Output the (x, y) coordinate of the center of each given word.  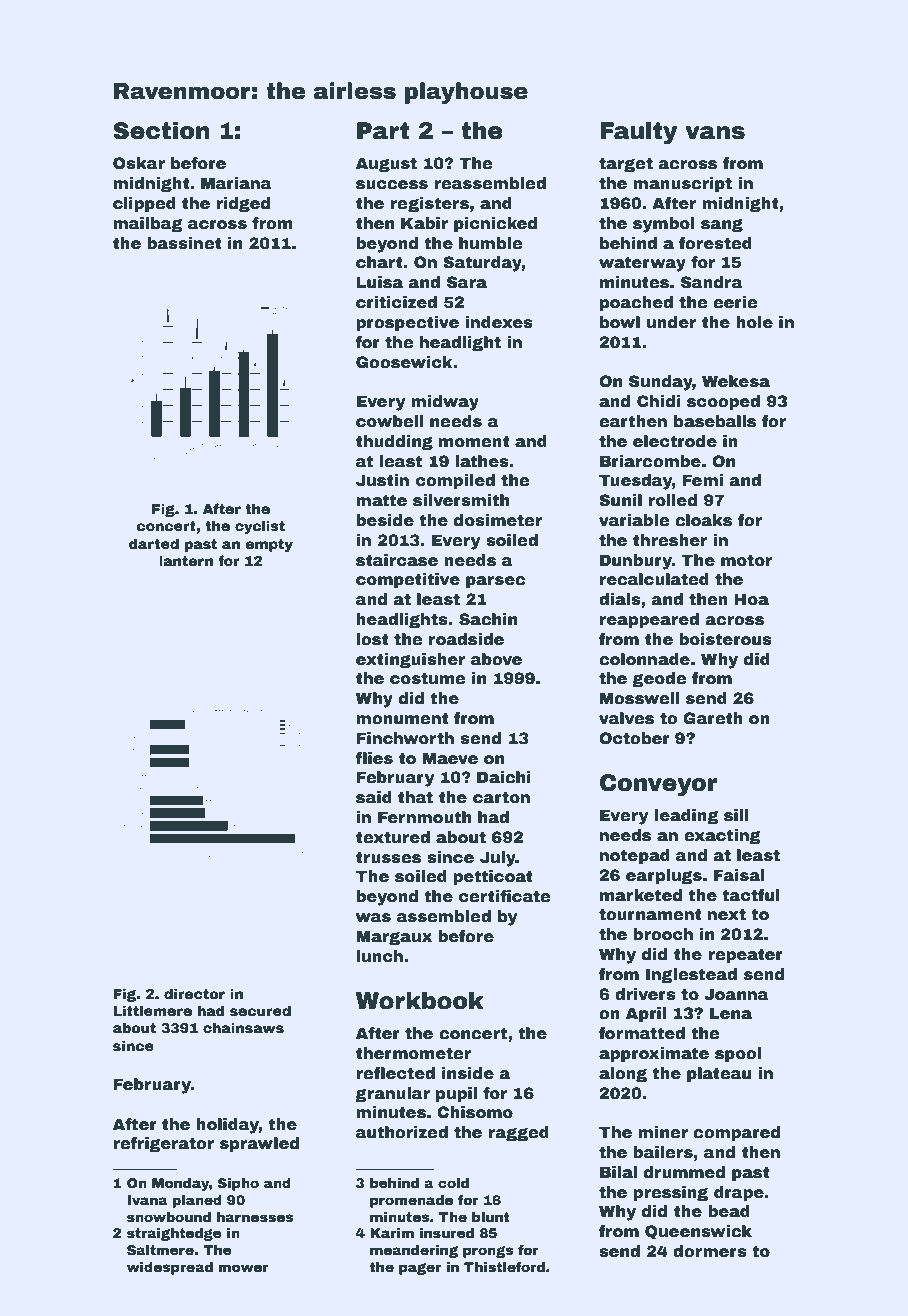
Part (383, 131)
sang (722, 226)
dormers (710, 1251)
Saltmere (160, 1250)
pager (420, 1269)
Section (161, 130)
